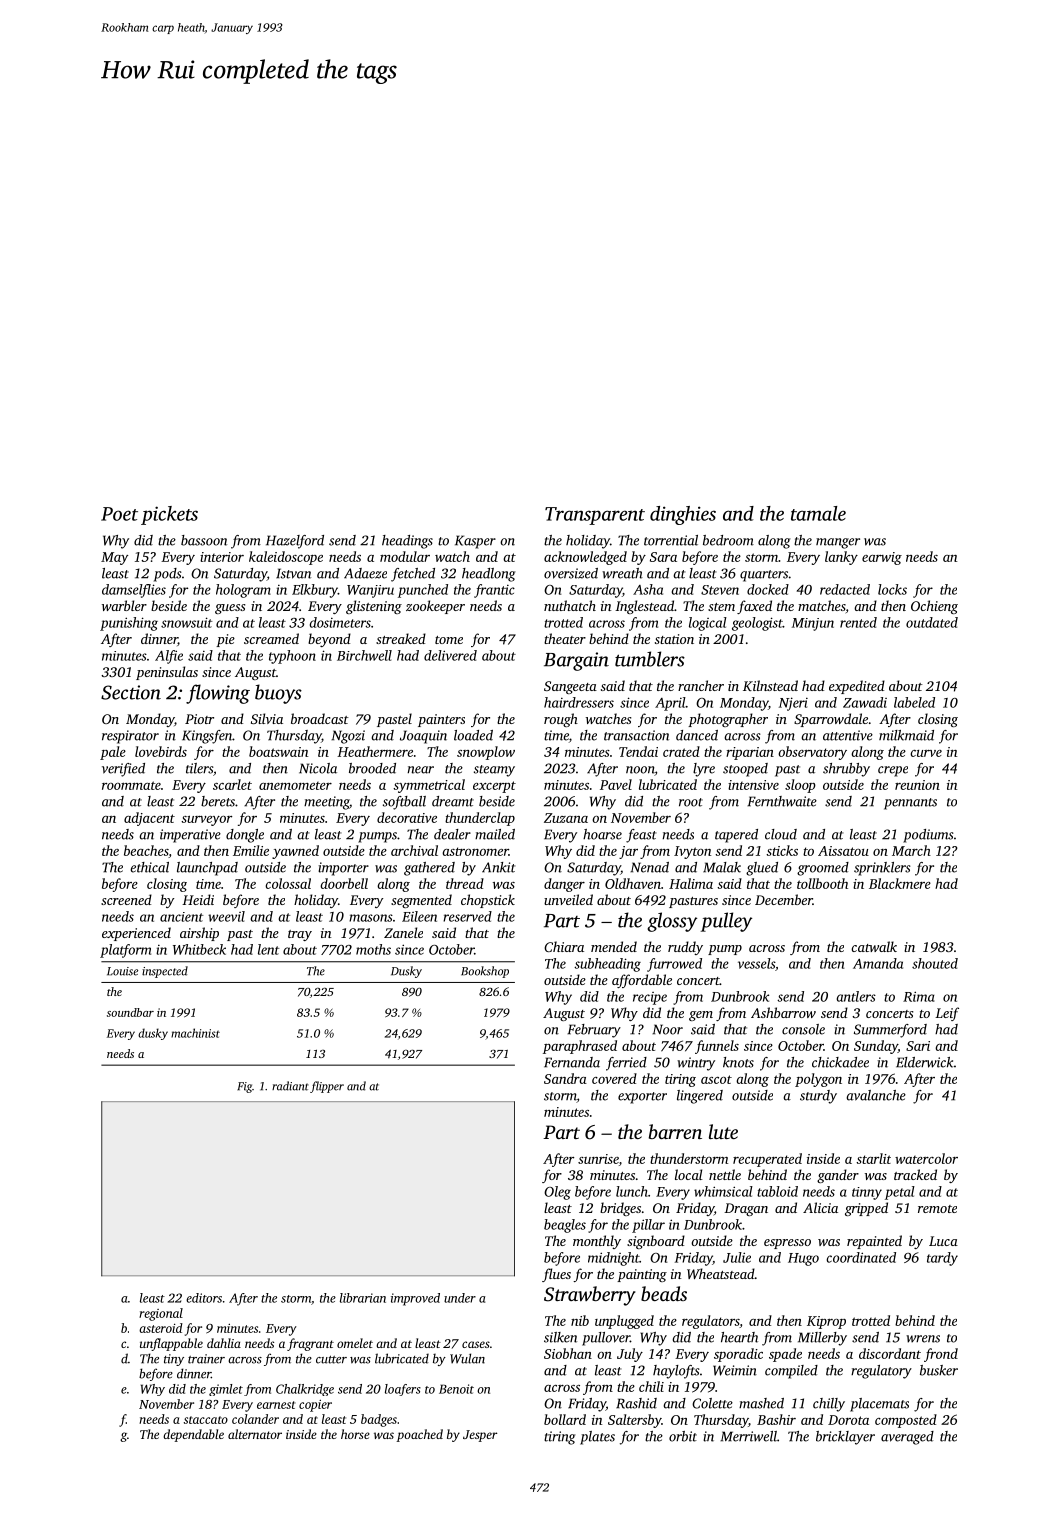  Describe the element at coordinates (161, 1314) in the document. I see `regional` at that location.
